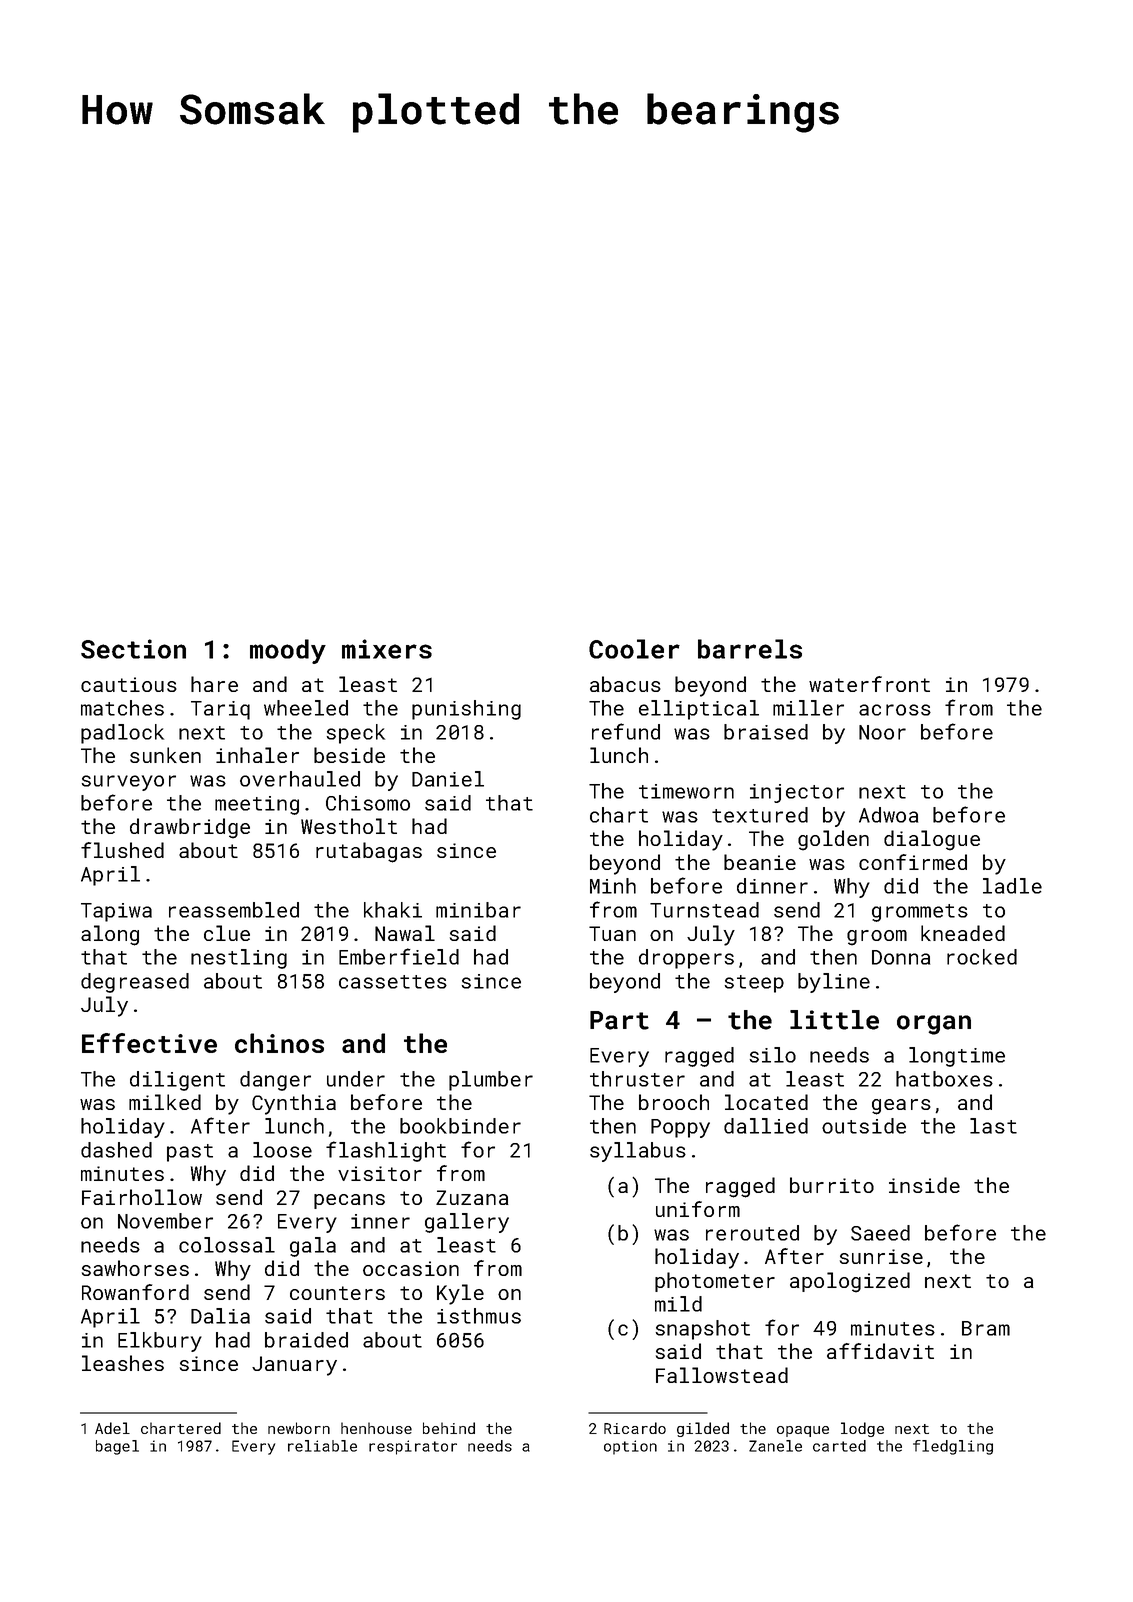 This image has height=1602, width=1133. What do you see at coordinates (703, 1330) in the image?
I see `snapshot` at bounding box center [703, 1330].
